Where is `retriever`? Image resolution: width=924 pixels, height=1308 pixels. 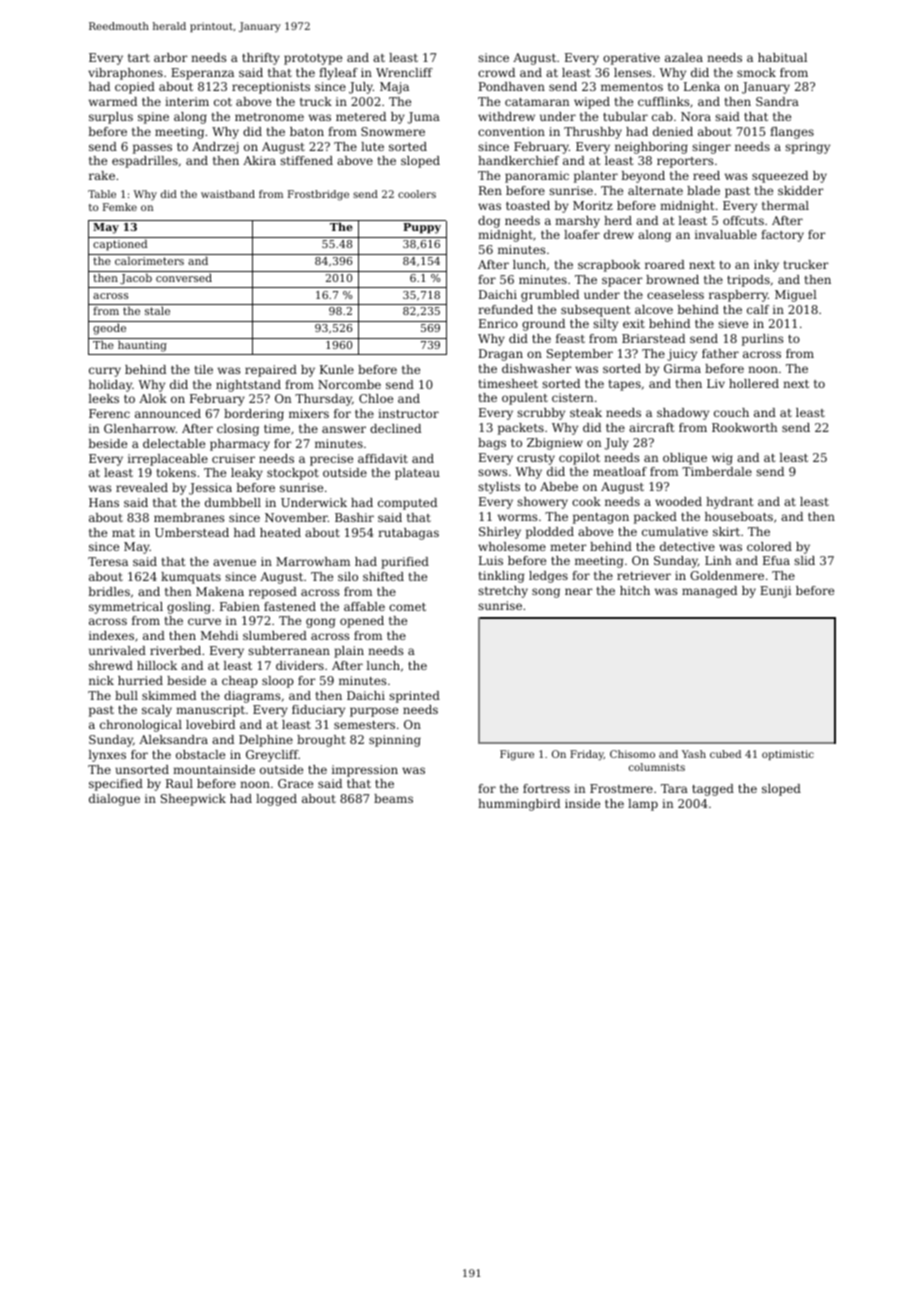
retriever is located at coordinates (644, 575).
